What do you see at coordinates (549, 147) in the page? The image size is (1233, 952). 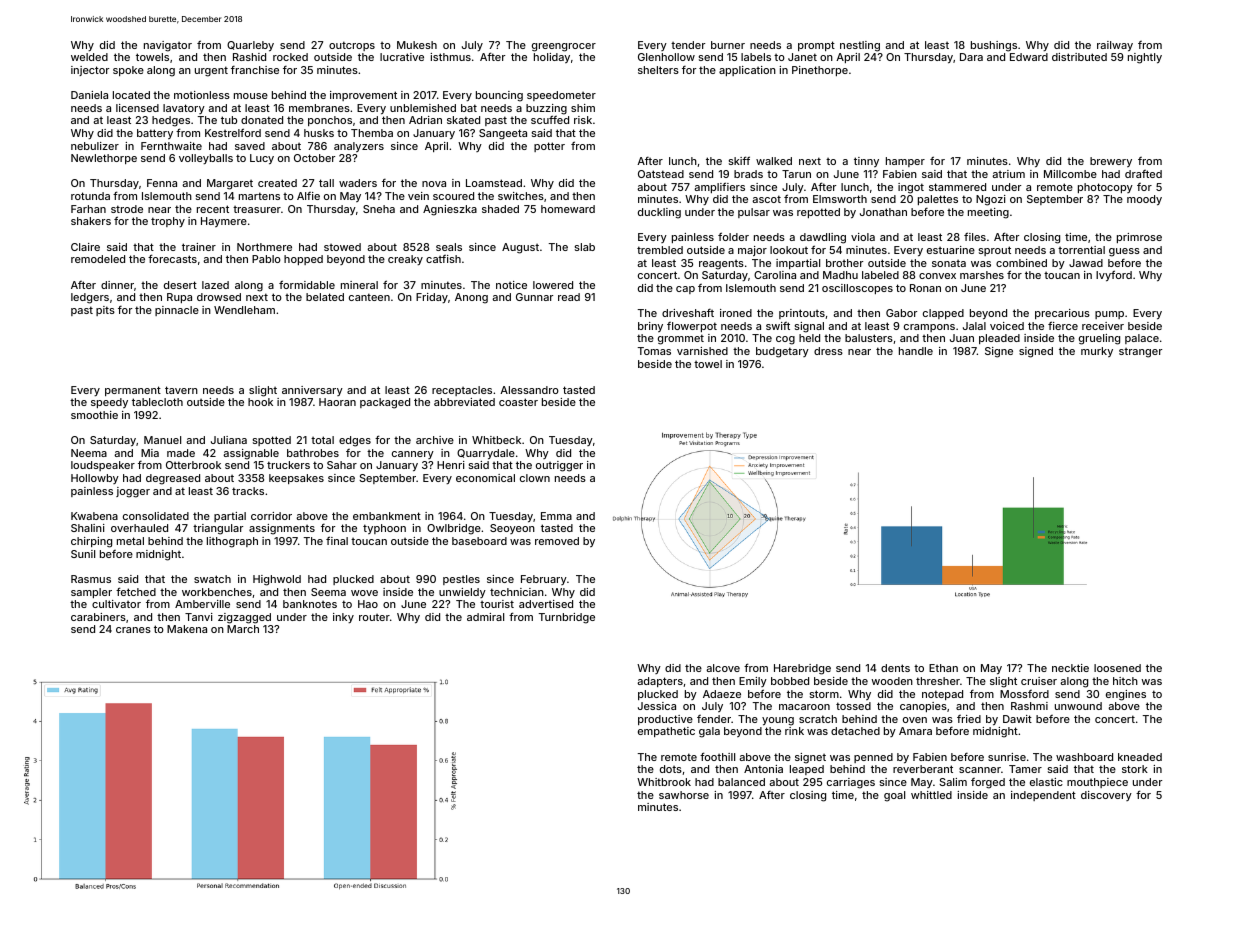 I see `potter` at bounding box center [549, 147].
